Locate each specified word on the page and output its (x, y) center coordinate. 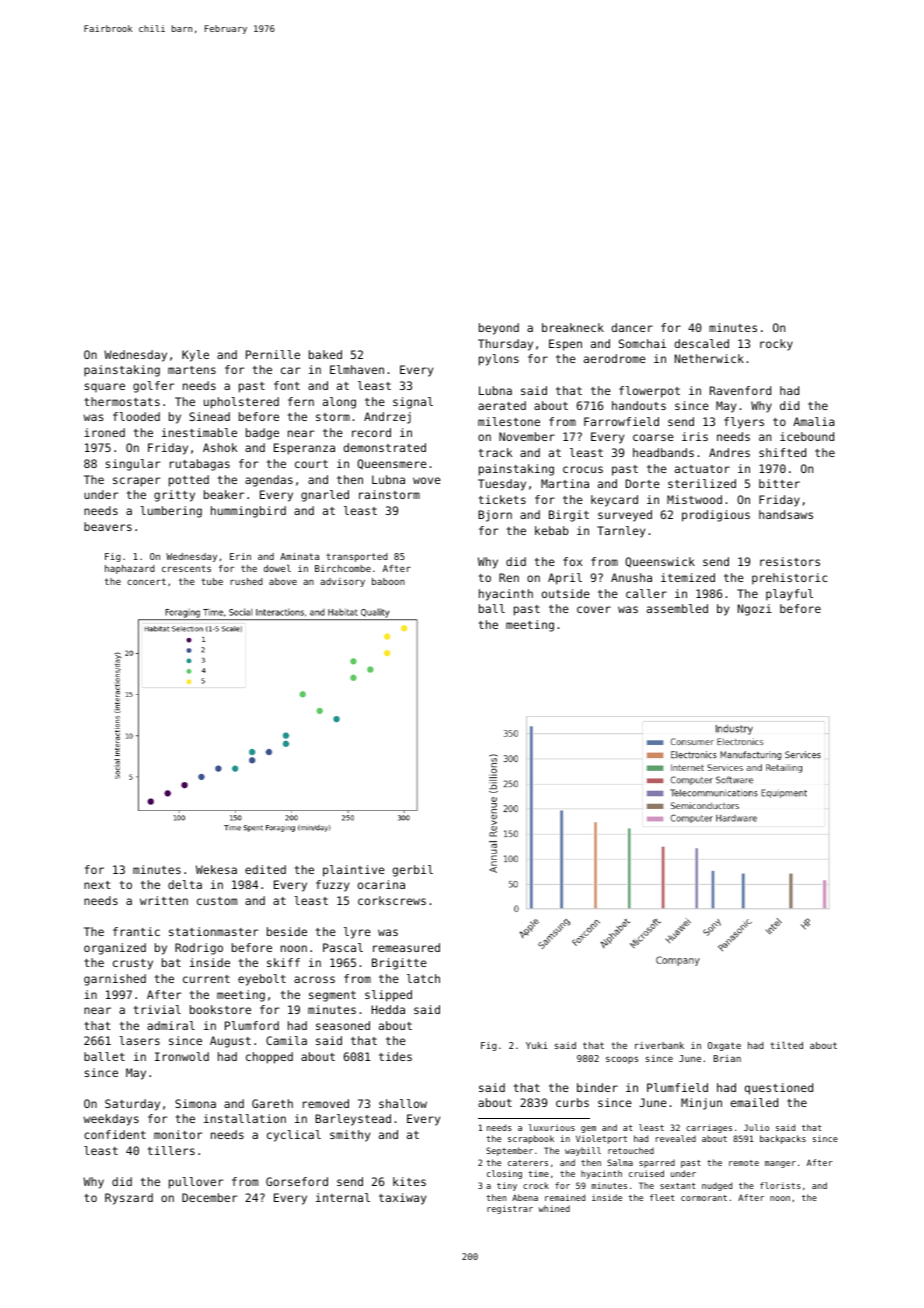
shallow (403, 1103)
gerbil (412, 871)
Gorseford (297, 1181)
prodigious (716, 516)
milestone (509, 421)
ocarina (381, 884)
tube (212, 581)
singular (133, 465)
